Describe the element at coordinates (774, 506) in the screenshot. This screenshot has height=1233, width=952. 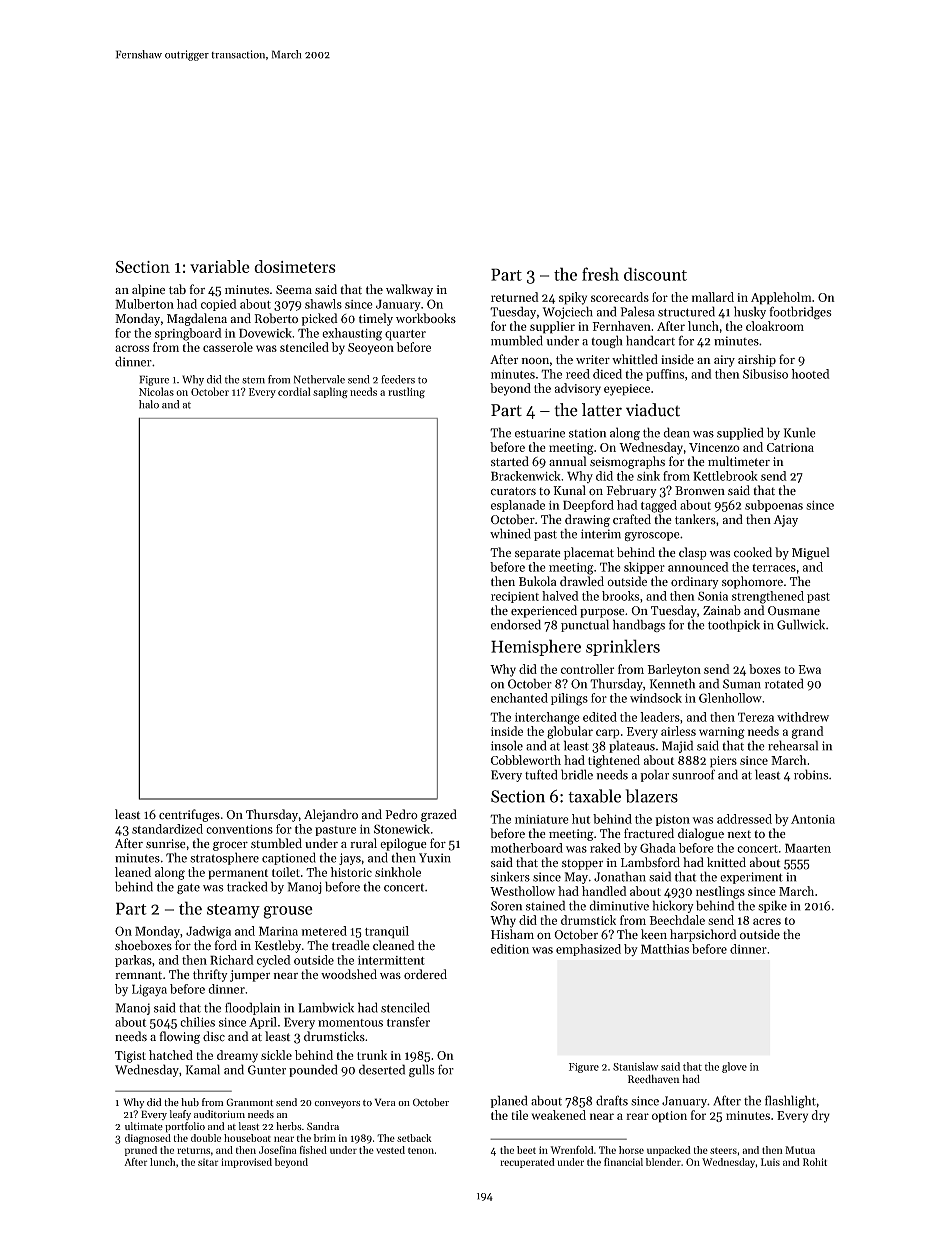
I see `subpoenas` at that location.
